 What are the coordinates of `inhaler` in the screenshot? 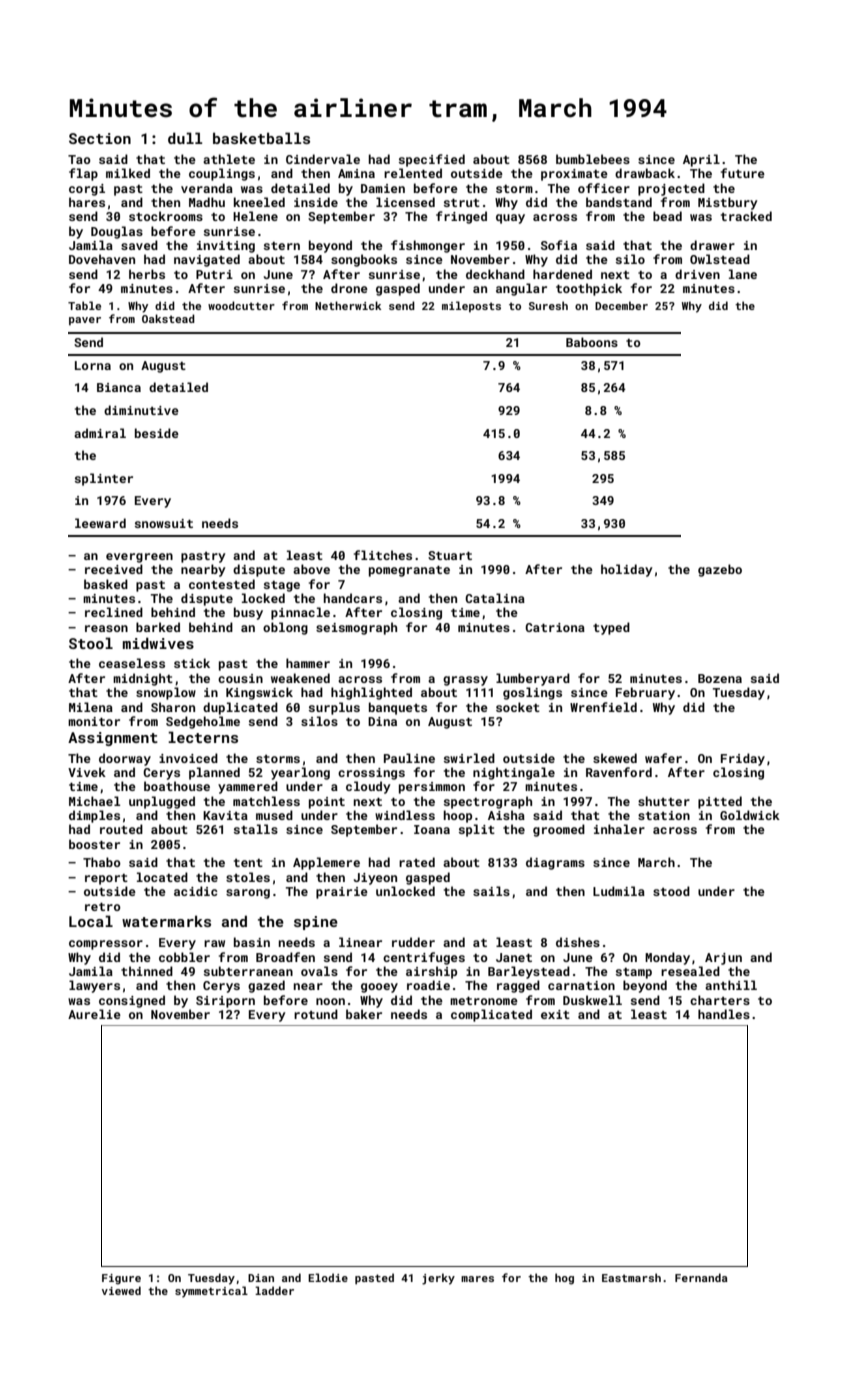 It's located at (619, 829).
